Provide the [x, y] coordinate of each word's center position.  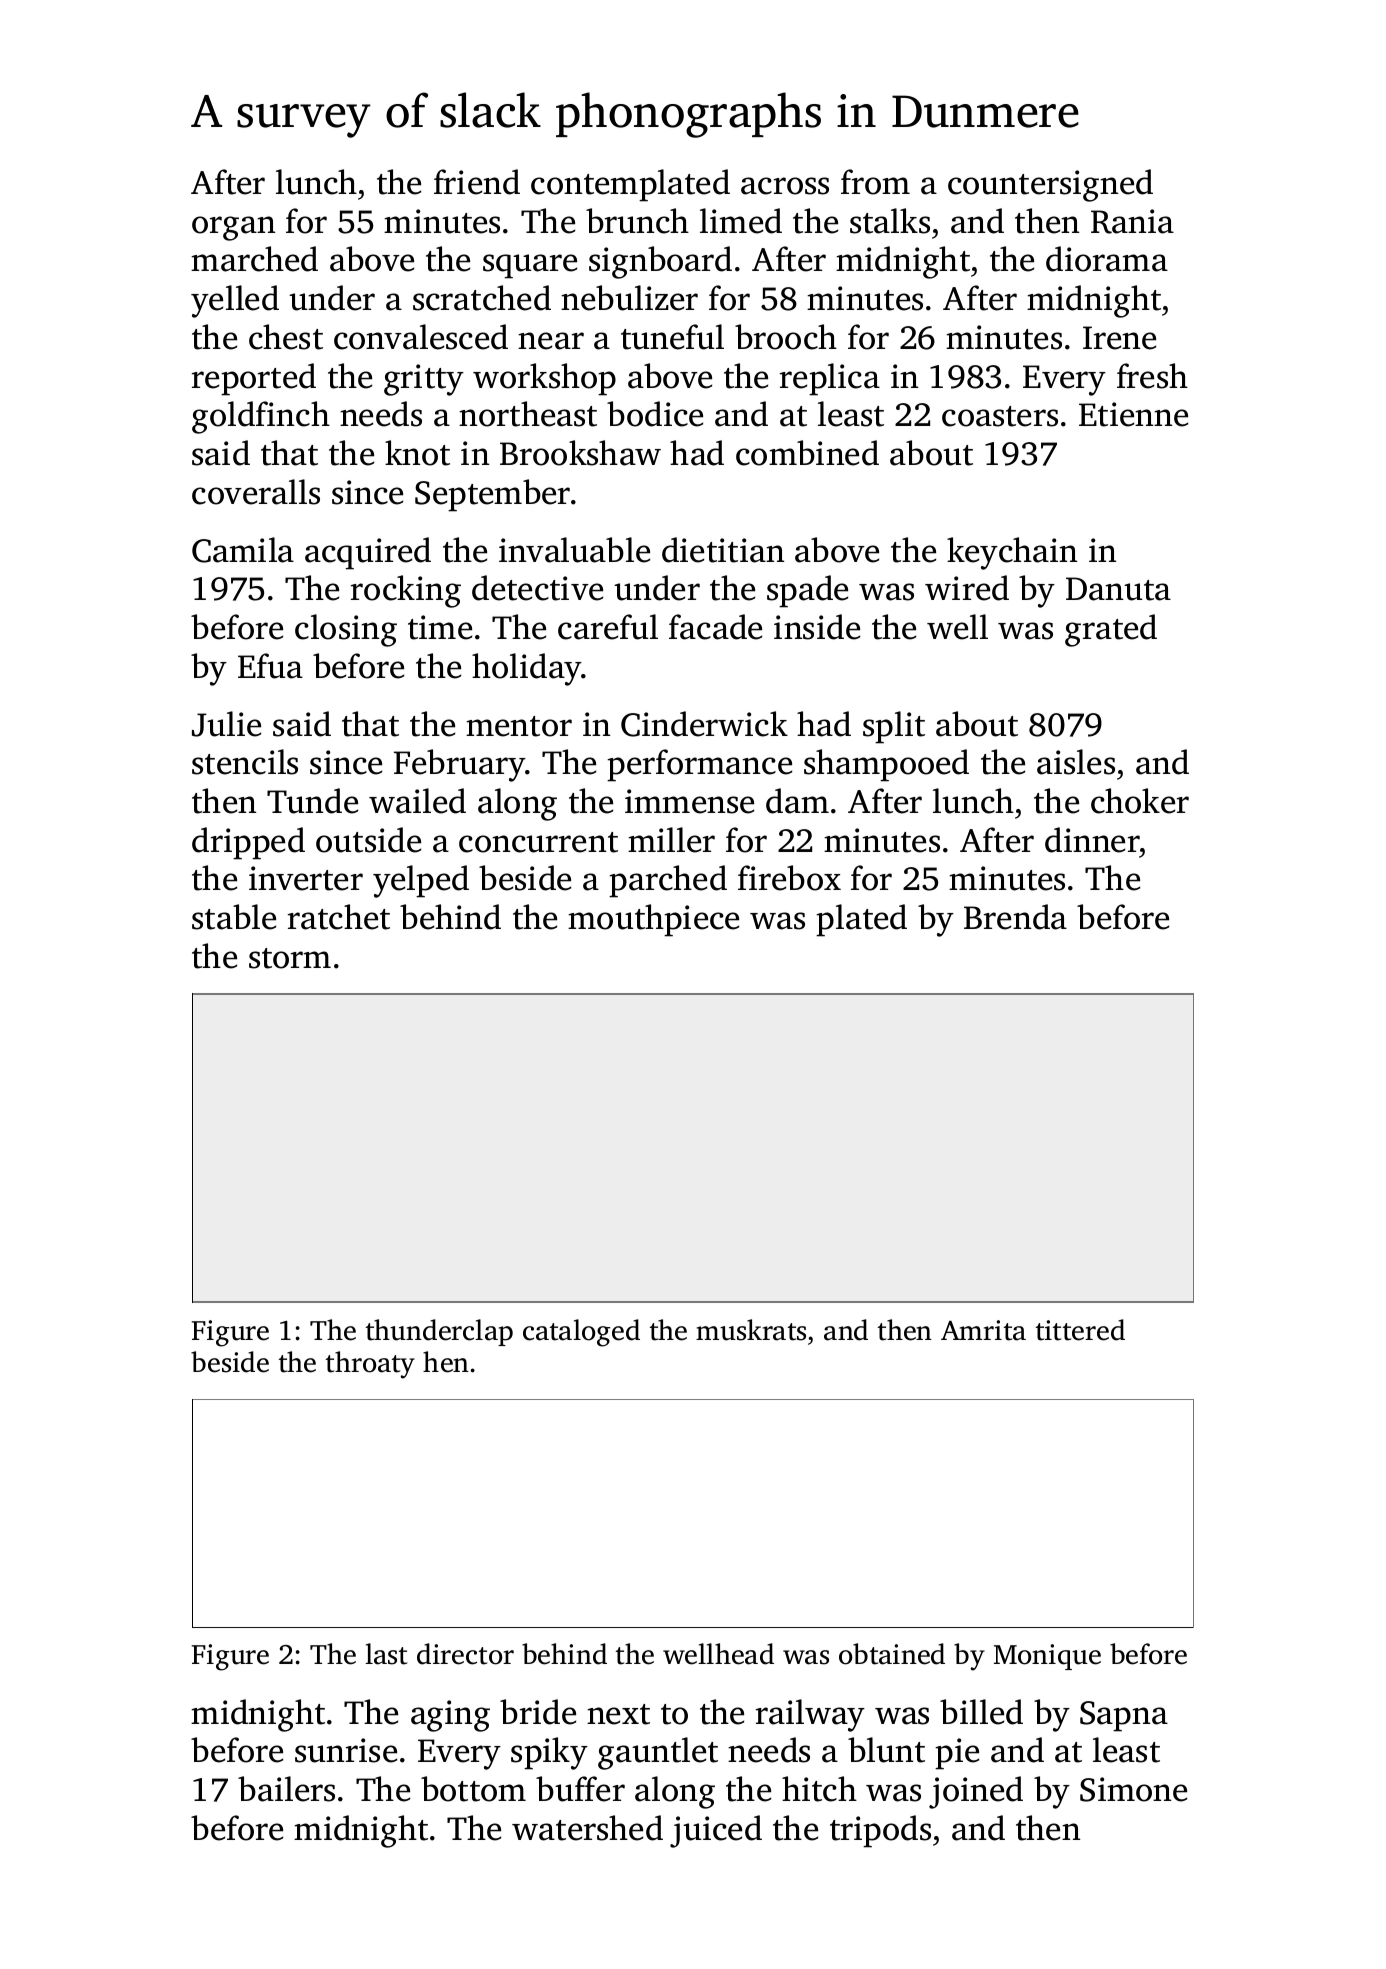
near [551, 341]
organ [233, 228]
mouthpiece [653, 920]
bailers [286, 1789]
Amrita [983, 1330]
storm [290, 958]
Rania [1132, 221]
